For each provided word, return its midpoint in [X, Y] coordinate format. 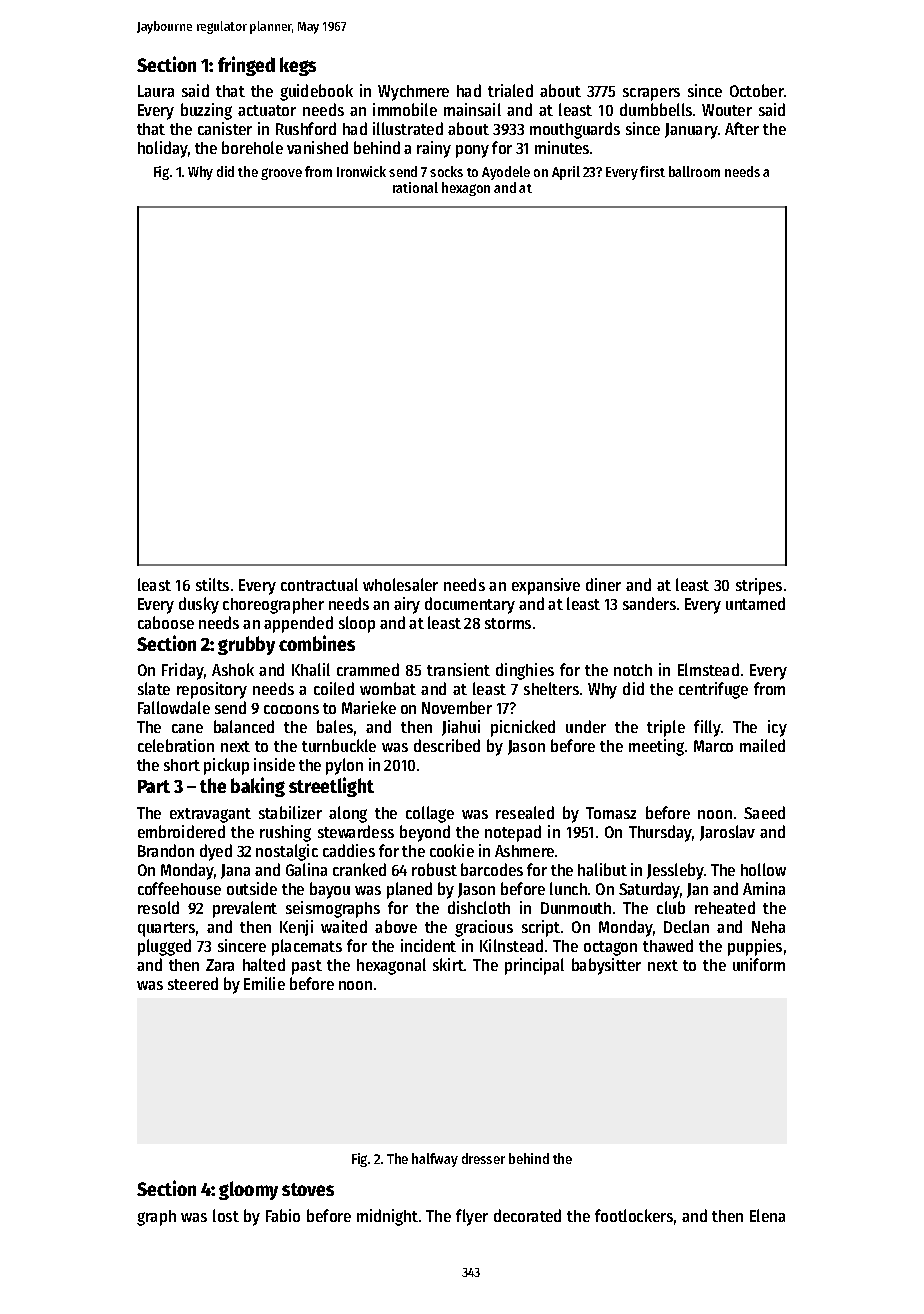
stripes [759, 586]
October [757, 90]
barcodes [492, 869]
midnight [387, 1217]
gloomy [248, 1190]
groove [281, 174]
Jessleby [675, 871]
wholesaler [400, 584]
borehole [252, 147]
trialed [510, 90]
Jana [235, 871]
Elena [767, 1215]
